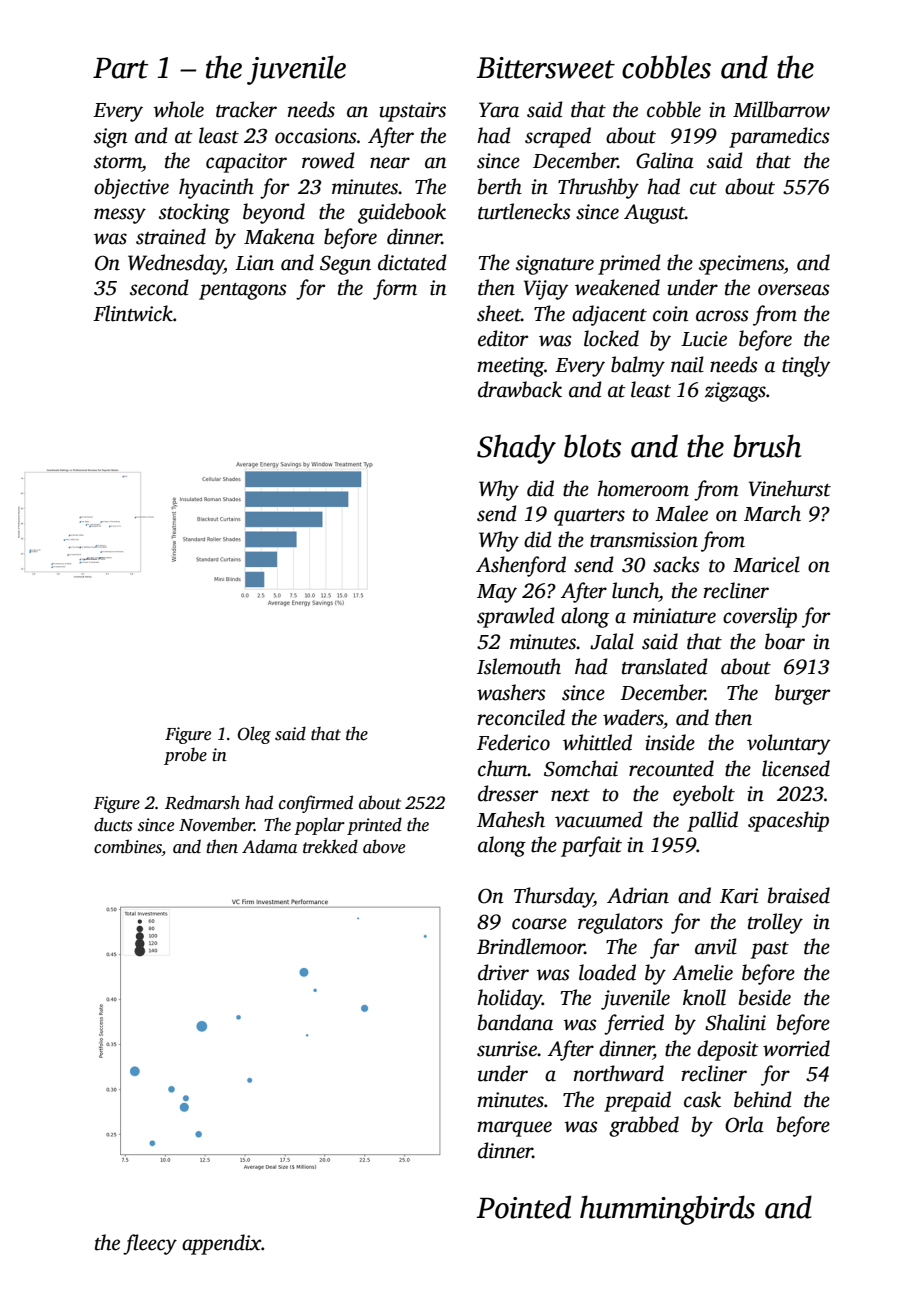 Image resolution: width=924 pixels, height=1314 pixels. What do you see at coordinates (222, 1244) in the screenshot?
I see `appendix` at bounding box center [222, 1244].
